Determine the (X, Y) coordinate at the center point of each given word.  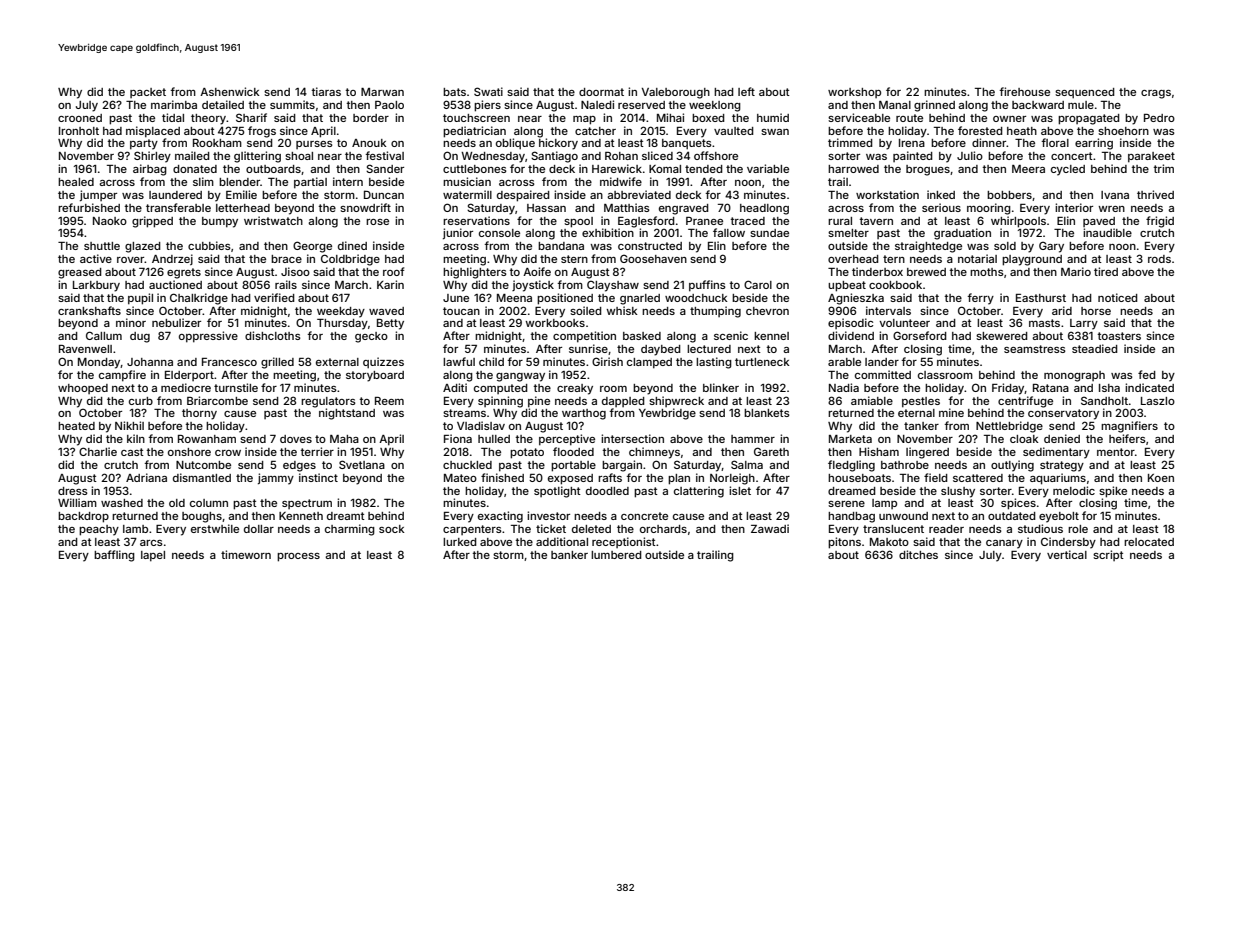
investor (548, 515)
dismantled (202, 477)
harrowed (853, 169)
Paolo (389, 105)
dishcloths (273, 335)
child (491, 361)
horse (1096, 311)
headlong (764, 209)
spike (1113, 492)
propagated (1089, 119)
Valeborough (676, 93)
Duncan (384, 194)
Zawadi (770, 528)
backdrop (83, 517)
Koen (1161, 478)
